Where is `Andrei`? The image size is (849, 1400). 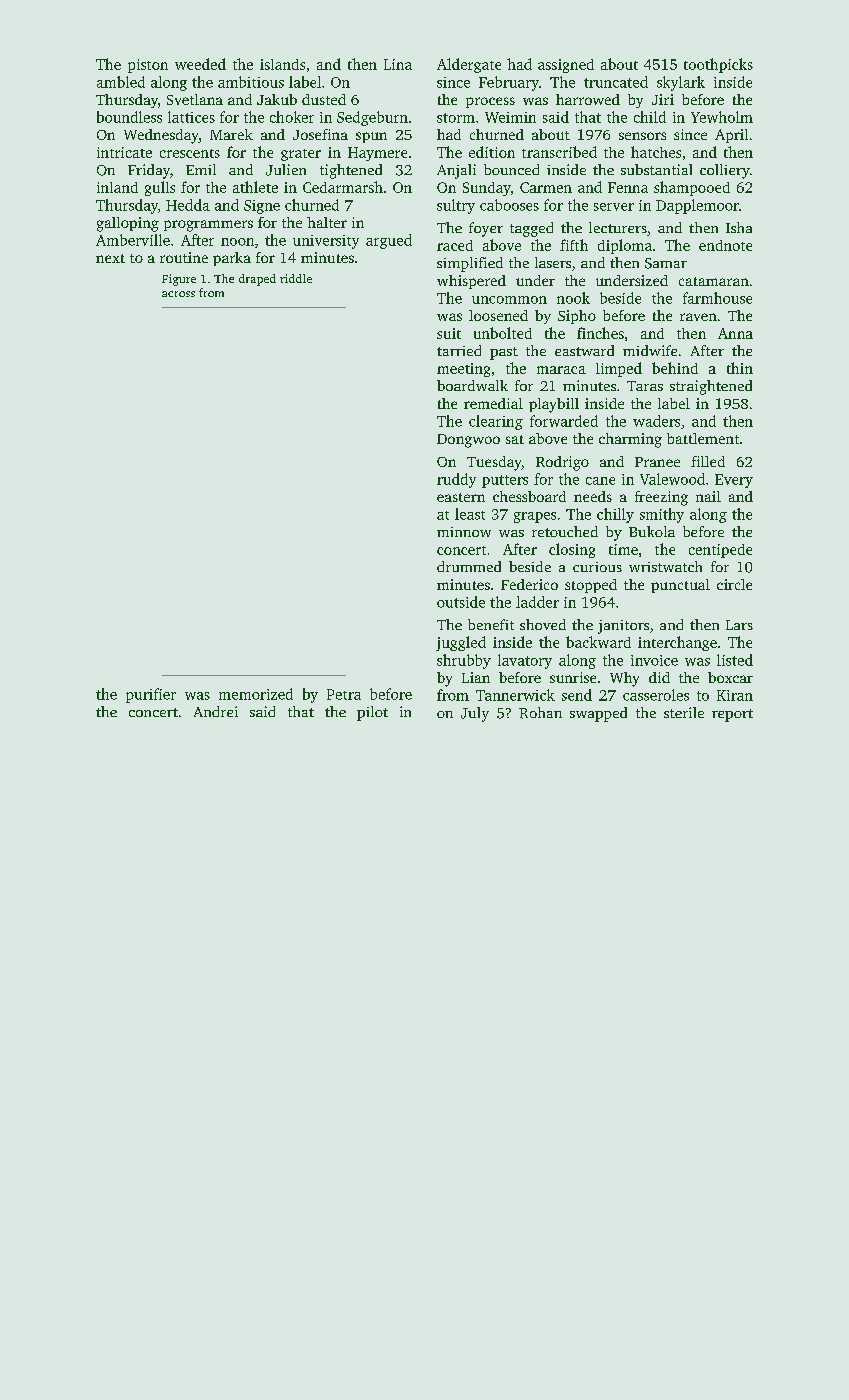
Andrei is located at coordinates (216, 711).
